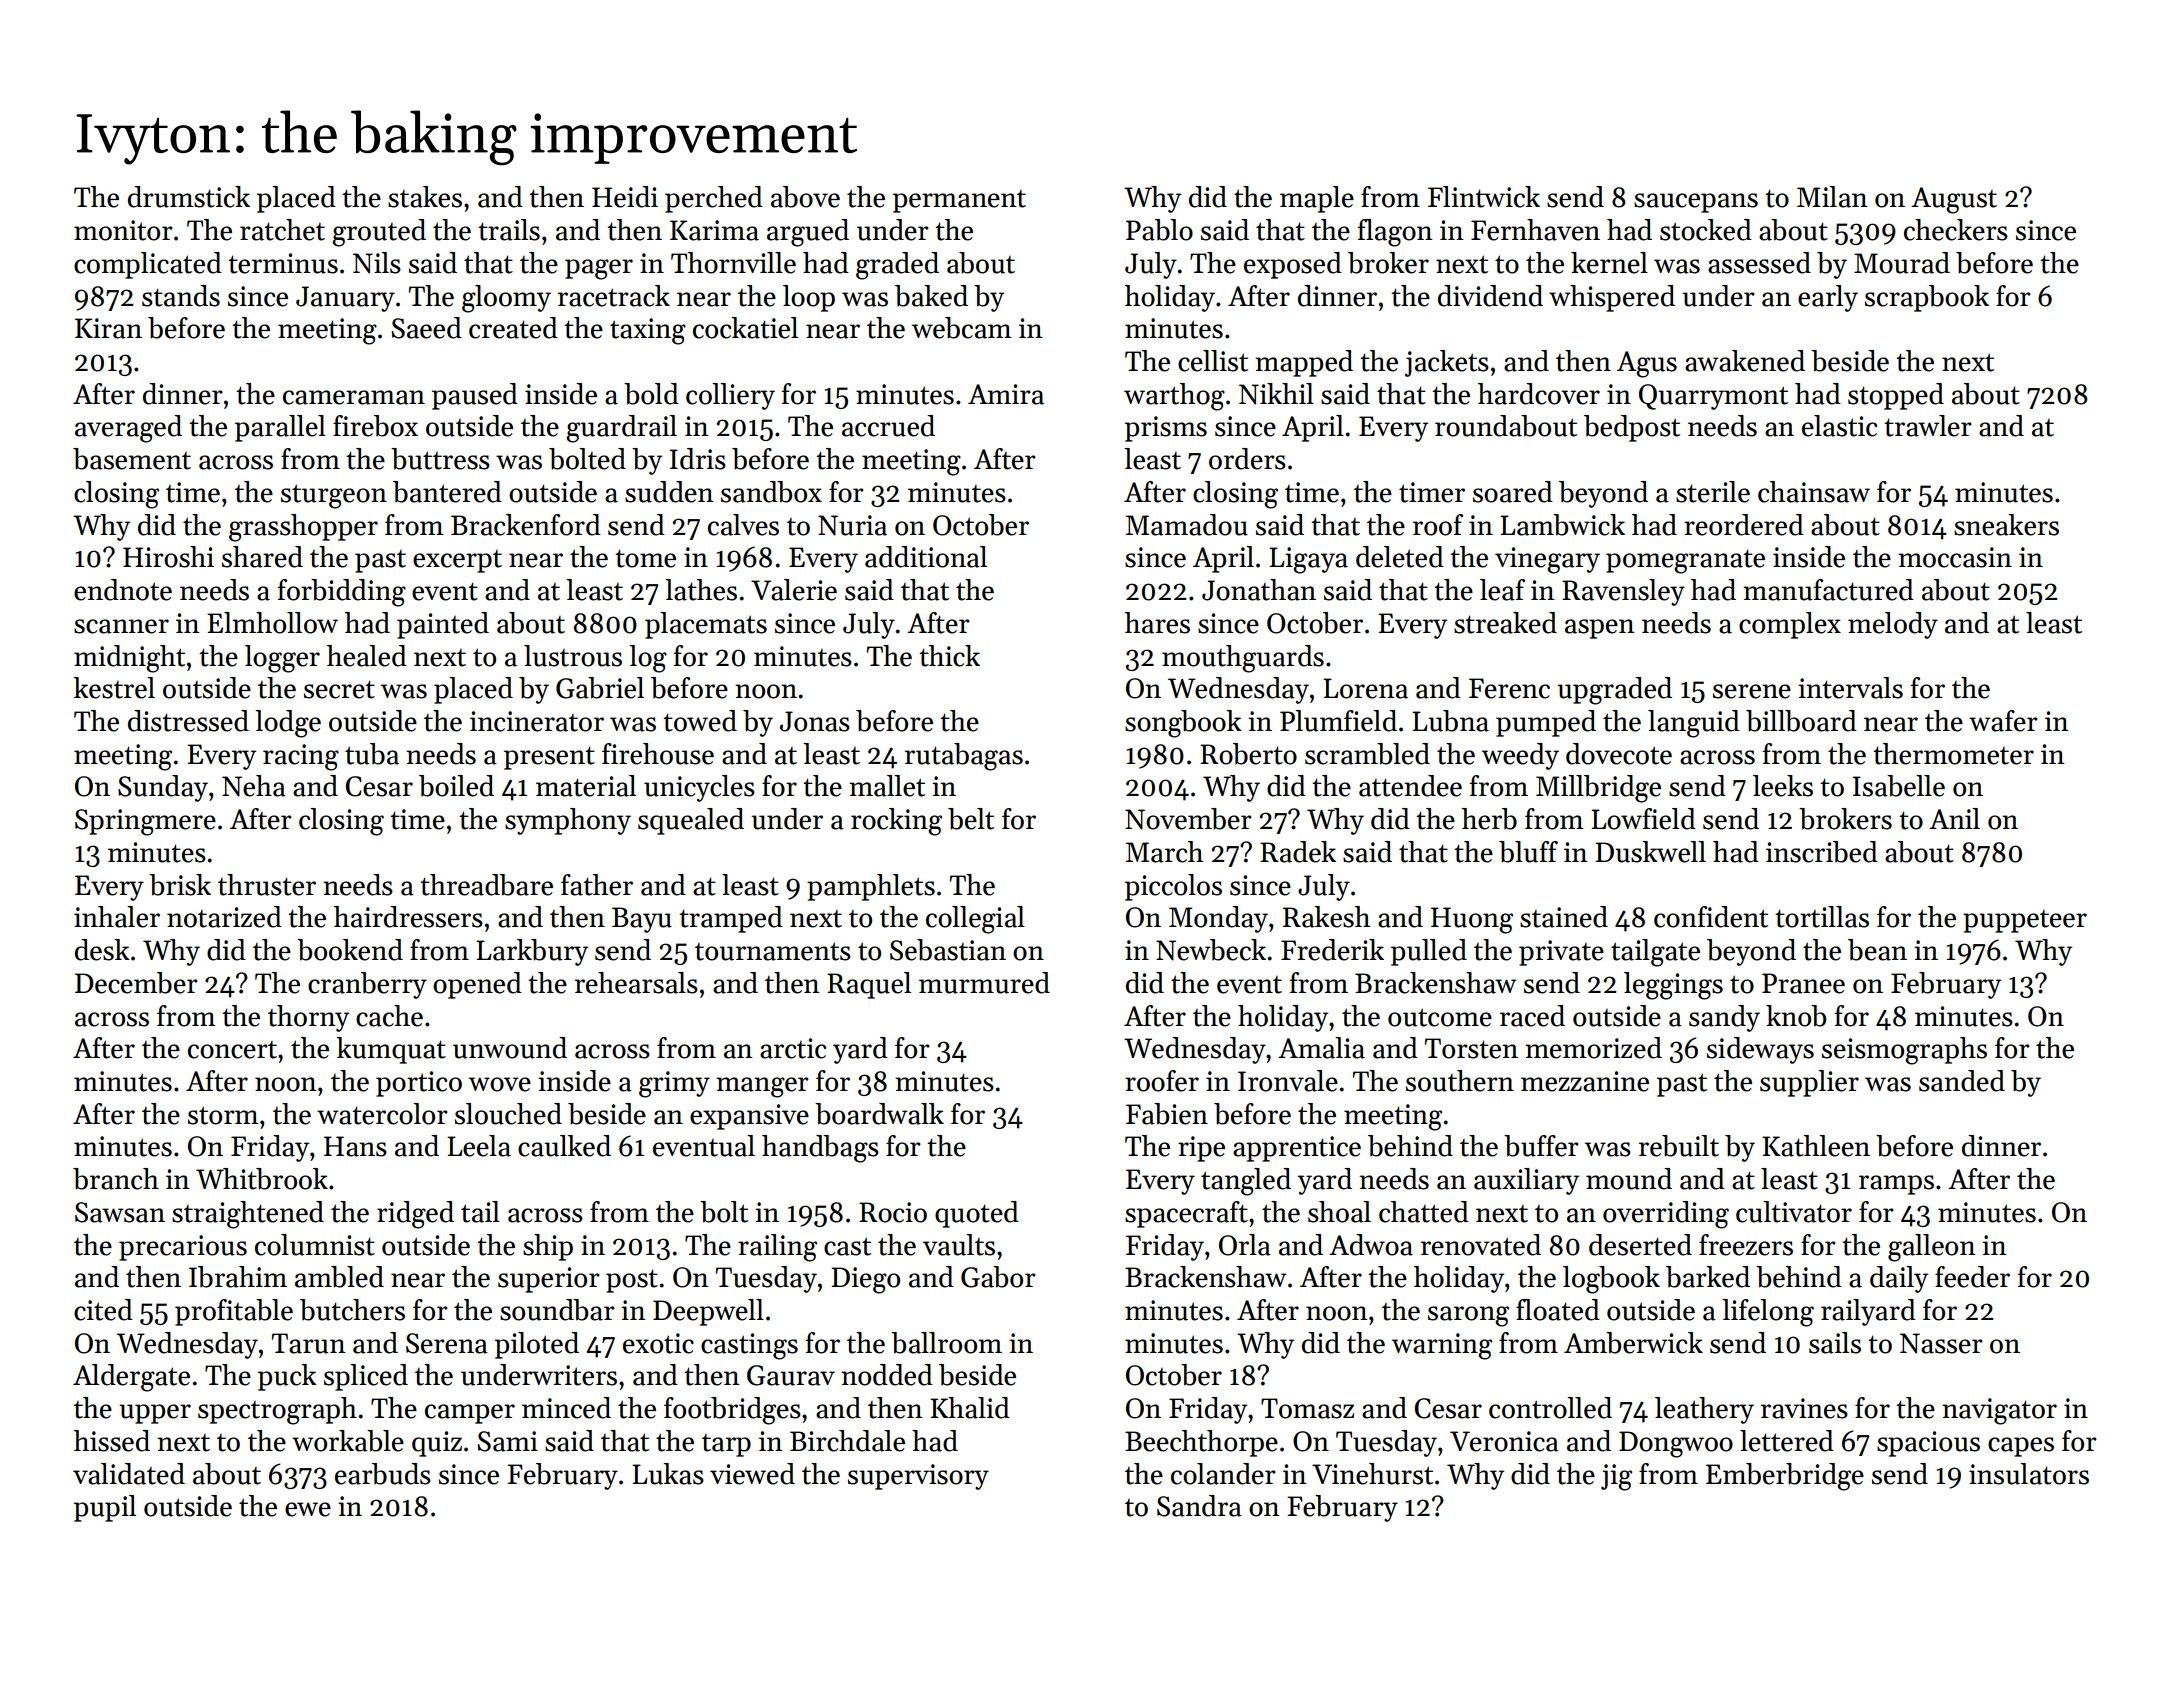  What do you see at coordinates (1896, 396) in the page?
I see `stopped` at bounding box center [1896, 396].
